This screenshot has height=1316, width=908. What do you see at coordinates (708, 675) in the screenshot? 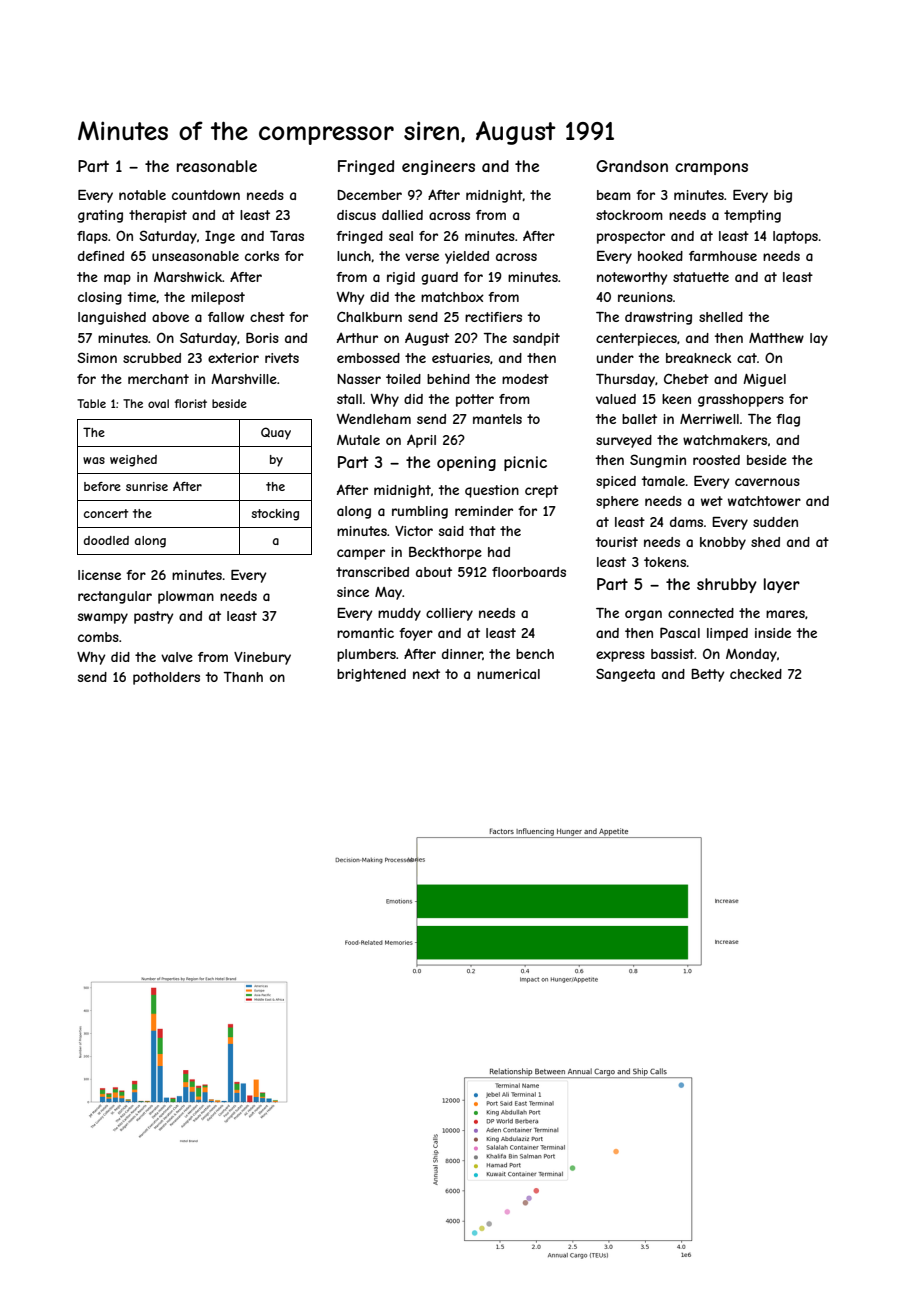
I see `Betty` at bounding box center [708, 675].
